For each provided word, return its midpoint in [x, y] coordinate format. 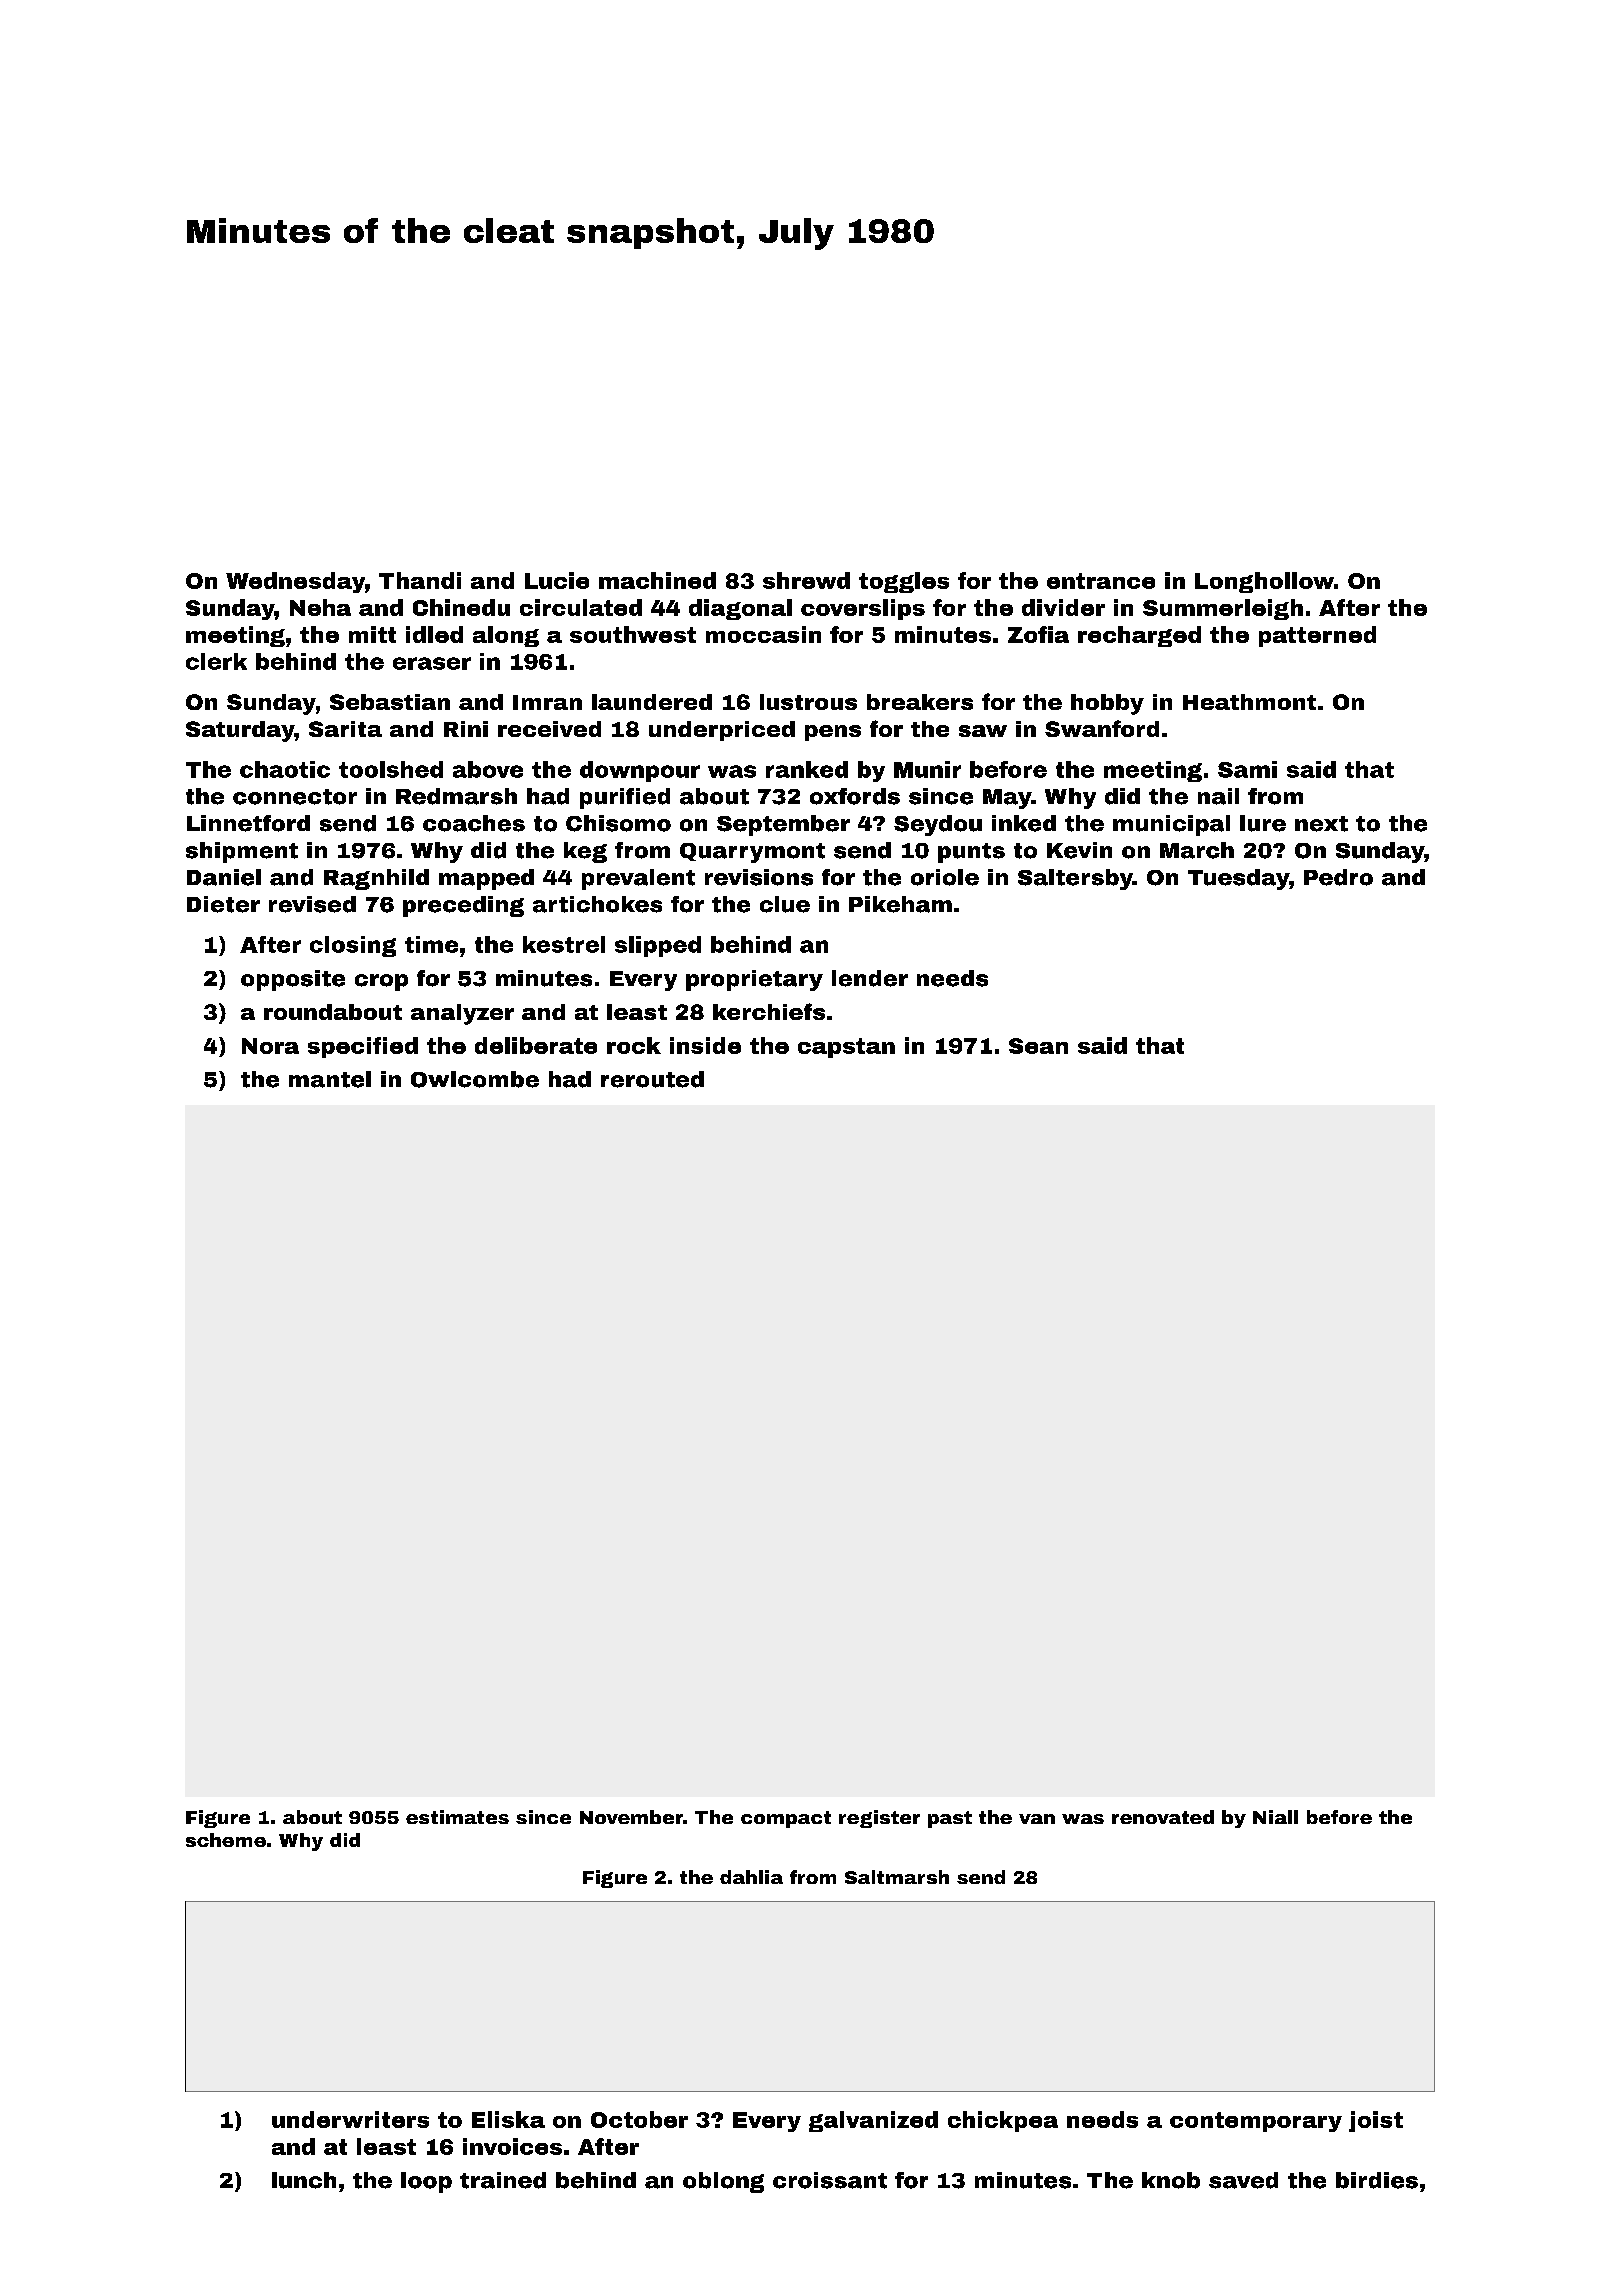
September [783, 825]
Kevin [1079, 850]
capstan [846, 1048]
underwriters [350, 2119]
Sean [1038, 1046]
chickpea [1003, 2121]
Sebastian [390, 702]
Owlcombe [475, 1079]
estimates [457, 1817]
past [950, 1819]
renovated [1163, 1817]
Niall [1275, 1817]
